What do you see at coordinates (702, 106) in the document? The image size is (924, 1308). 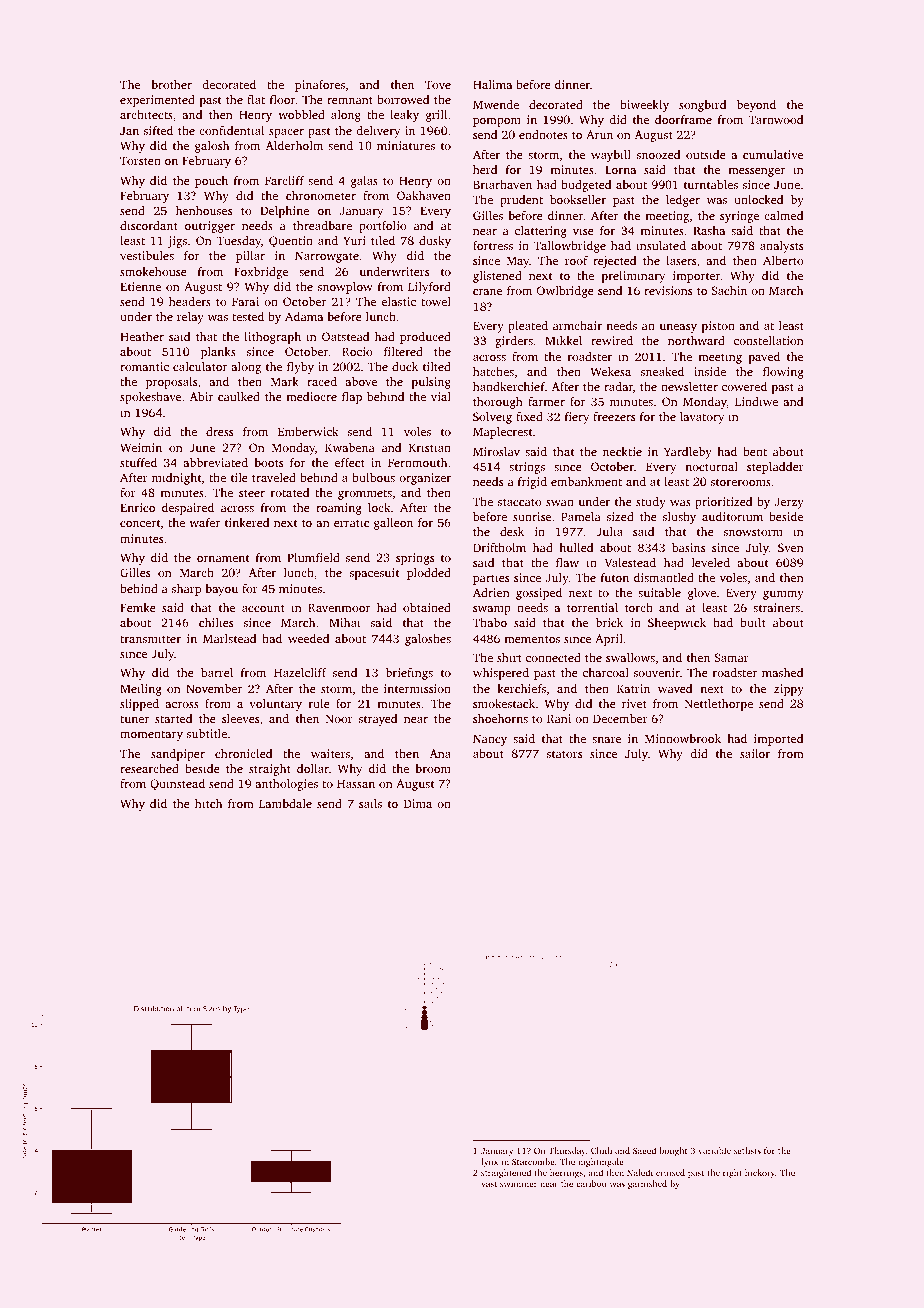 I see `songbird` at bounding box center [702, 106].
